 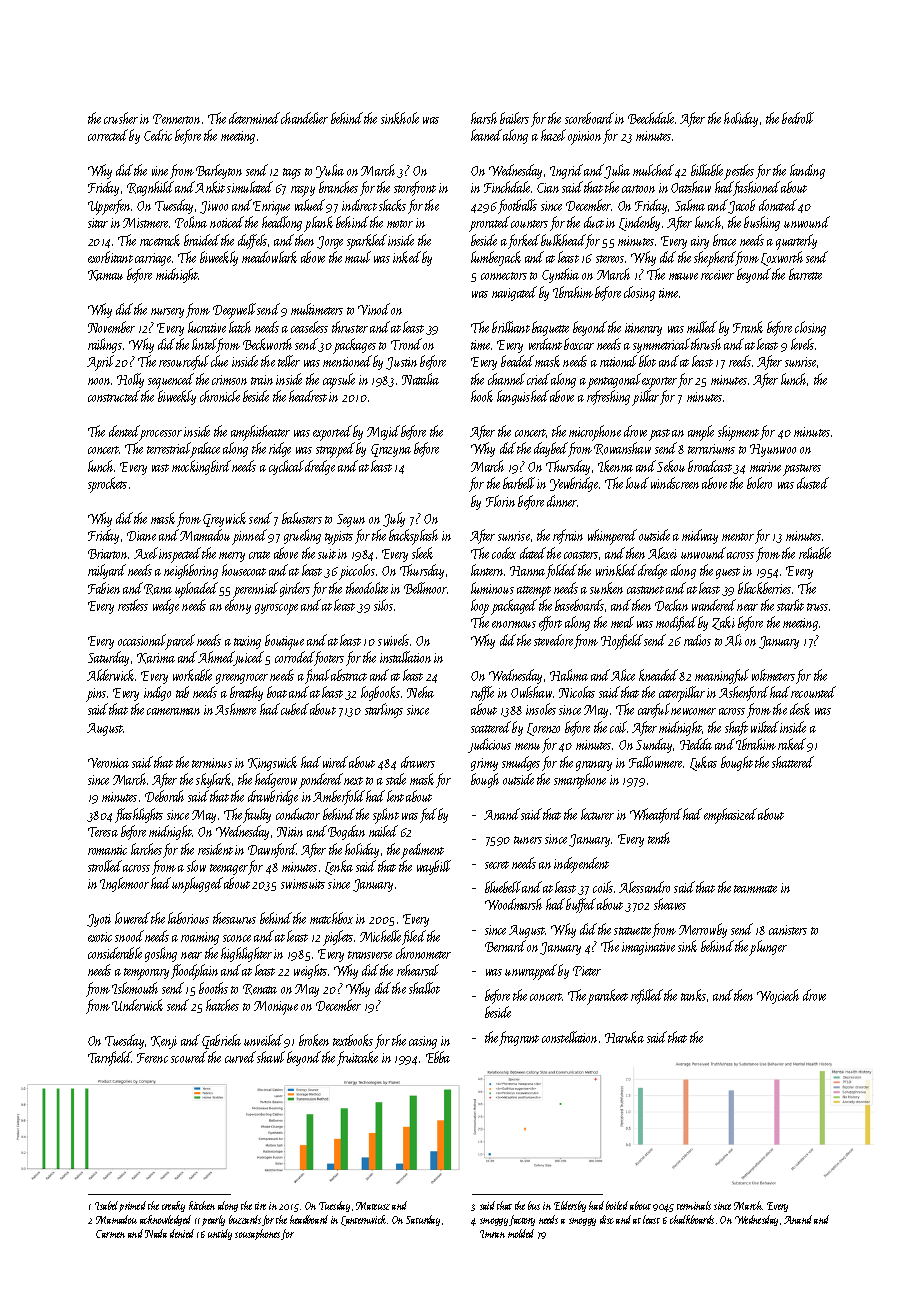 I want to click on housecoat, so click(x=244, y=570).
